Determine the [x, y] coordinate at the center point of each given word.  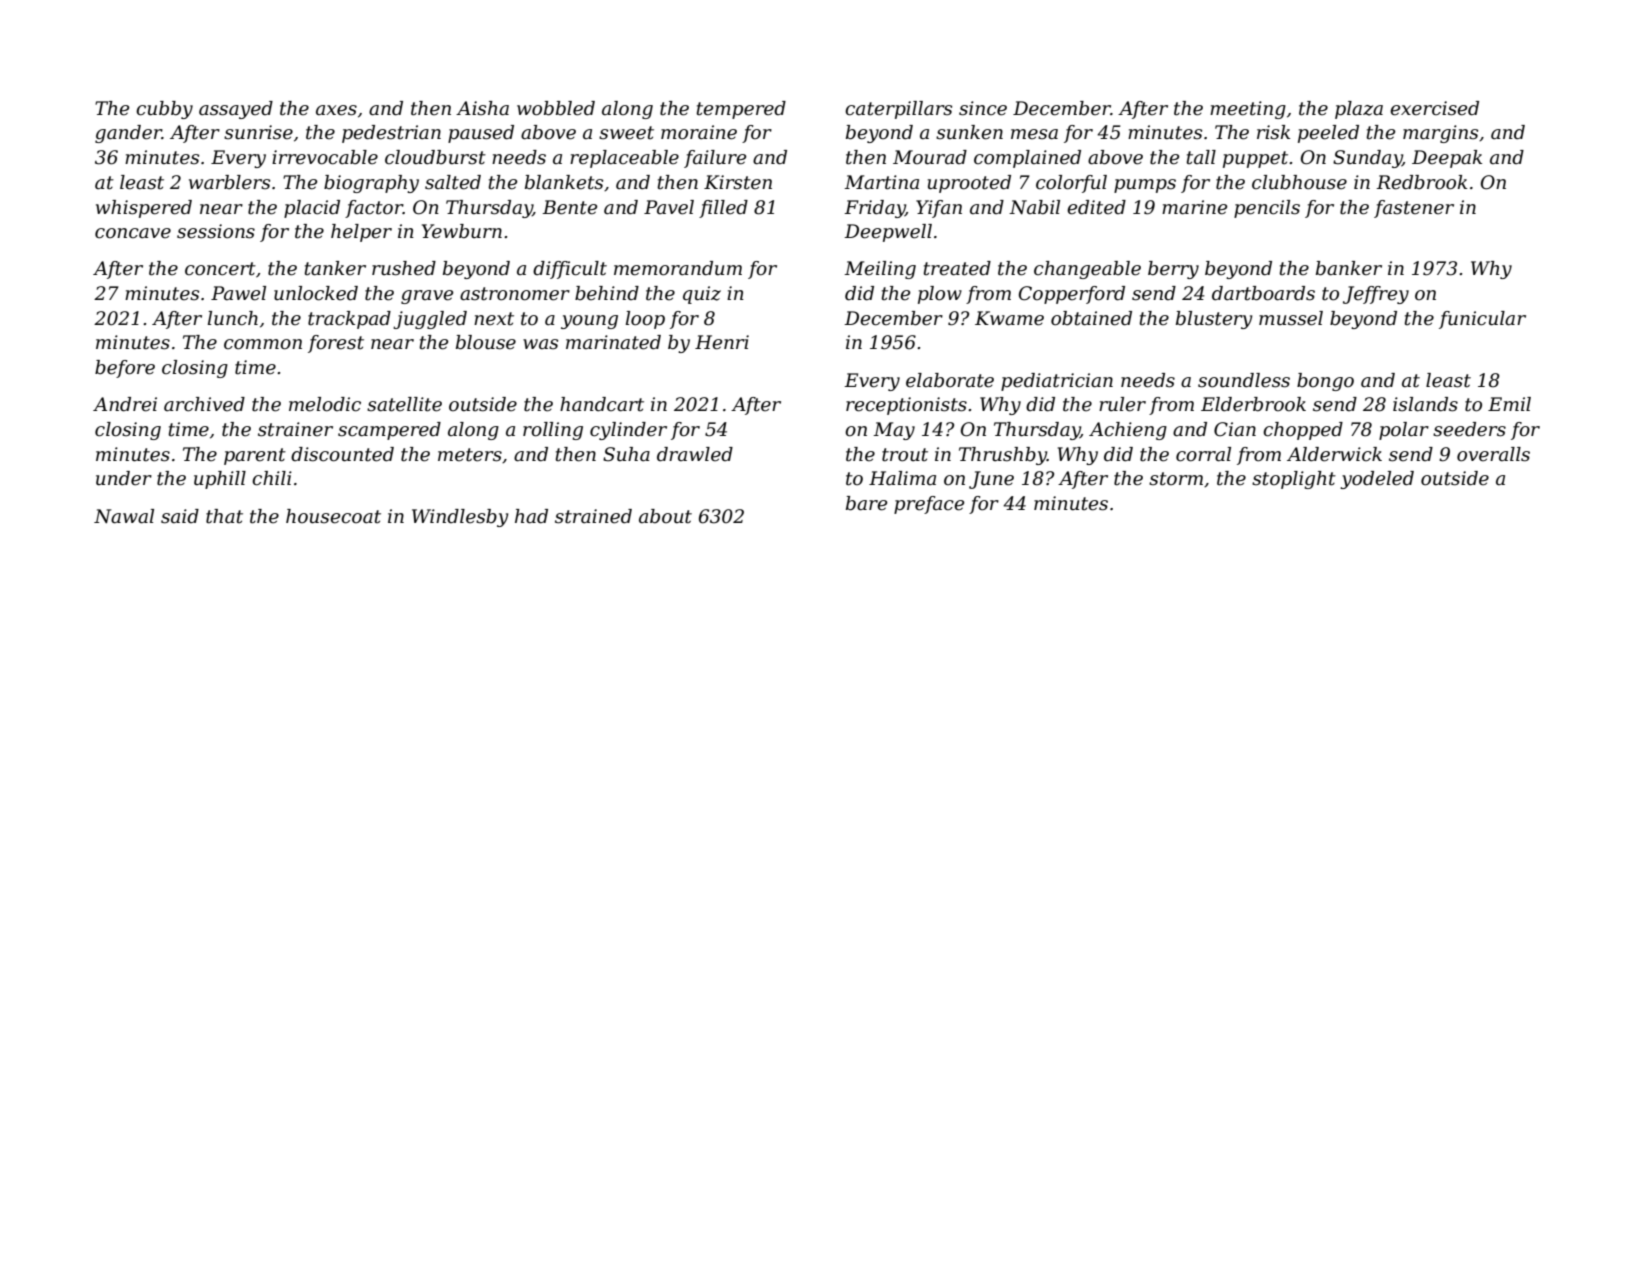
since [983, 108]
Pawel [238, 293]
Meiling [880, 270]
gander [128, 134]
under [124, 478]
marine [1194, 207]
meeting [1248, 110]
